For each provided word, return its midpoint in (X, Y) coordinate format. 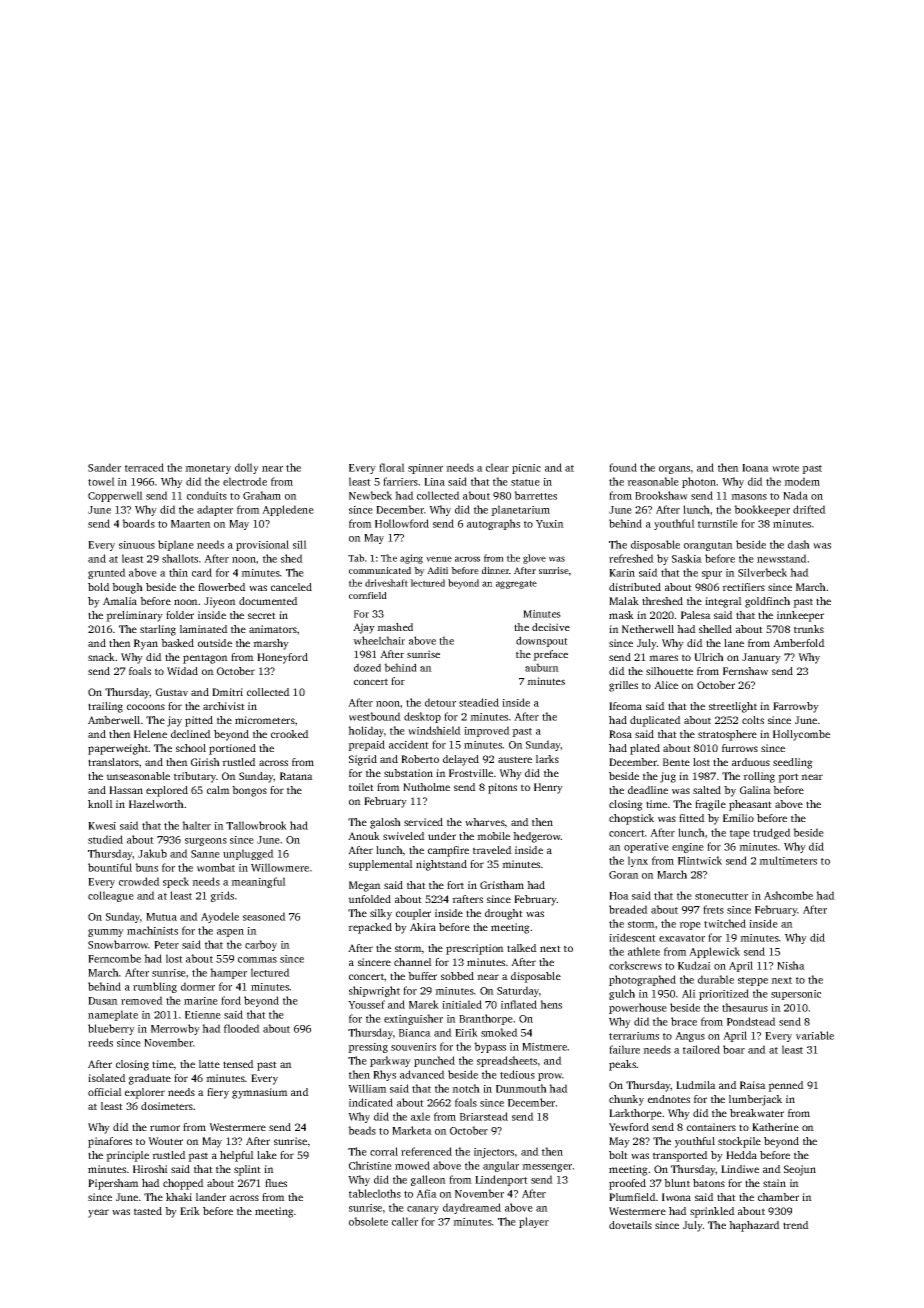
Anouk (364, 836)
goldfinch (767, 602)
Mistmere (545, 1047)
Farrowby (796, 707)
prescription (475, 949)
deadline (648, 790)
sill (300, 544)
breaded (628, 909)
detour (440, 702)
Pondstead (751, 1021)
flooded (242, 1028)
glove (534, 559)
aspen (230, 933)
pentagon (205, 659)
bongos (249, 791)
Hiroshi (150, 1169)
